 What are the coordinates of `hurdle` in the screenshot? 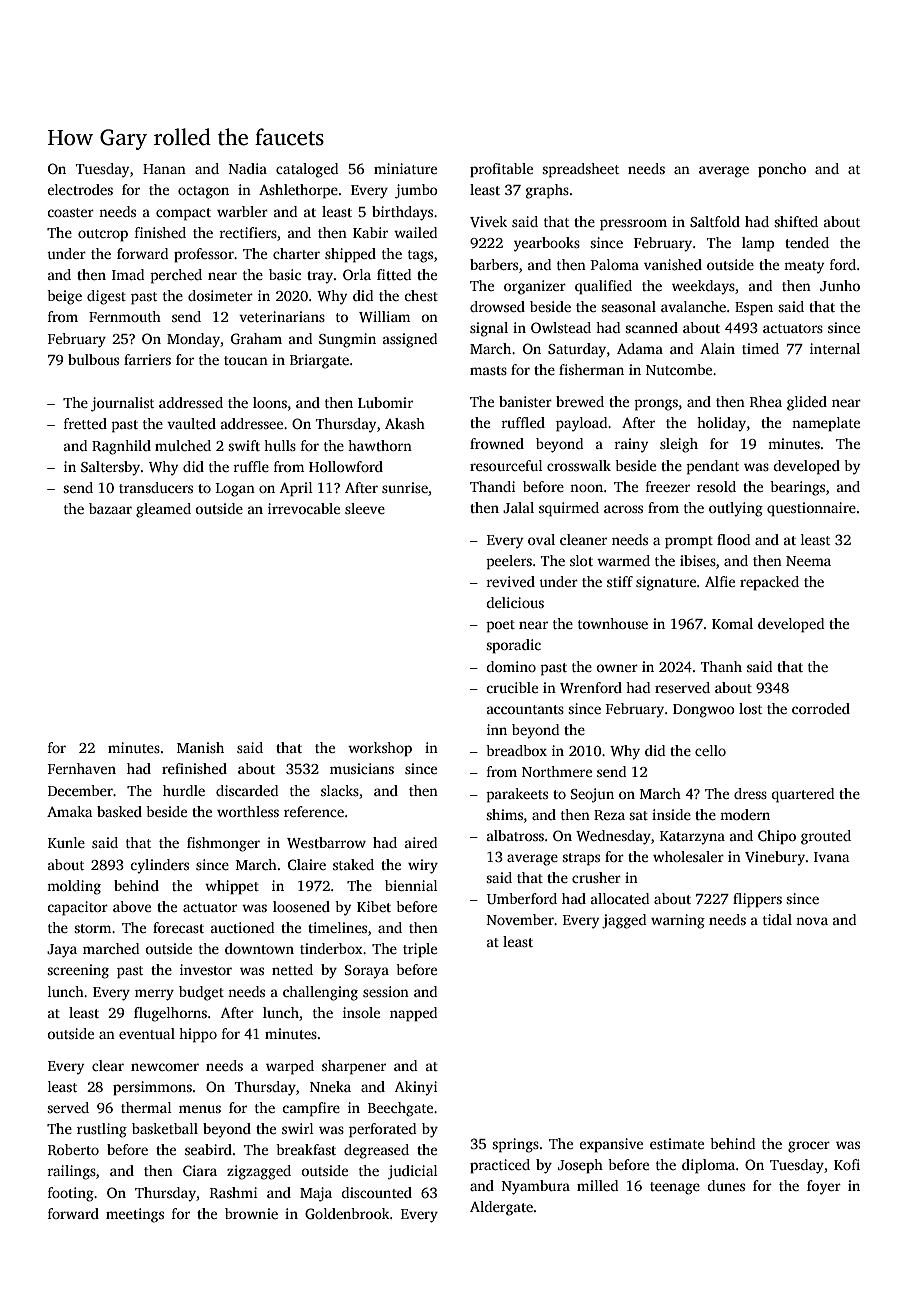 It's located at (184, 790).
